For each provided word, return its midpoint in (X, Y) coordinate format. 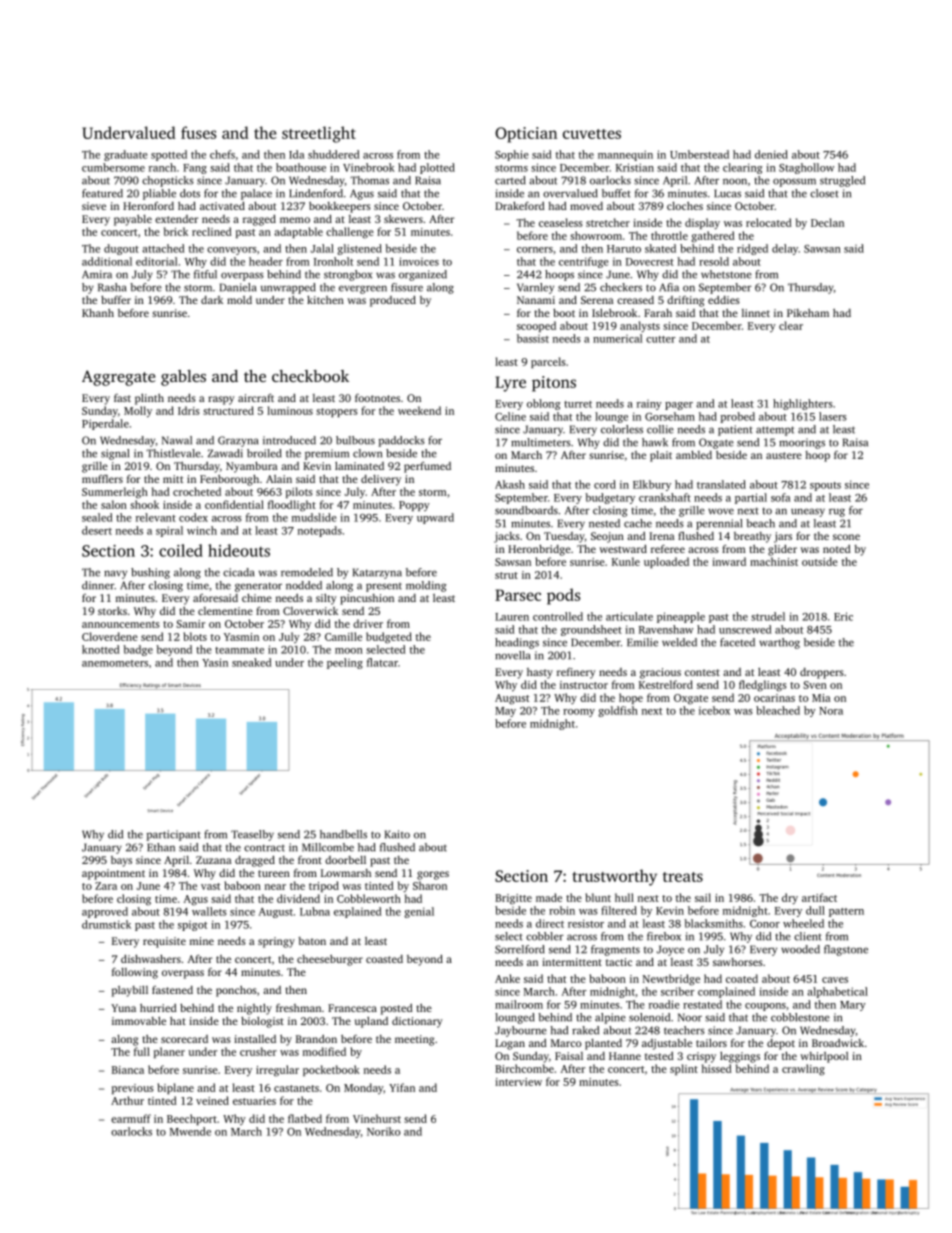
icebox (714, 710)
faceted (737, 642)
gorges (433, 875)
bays (121, 861)
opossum (794, 182)
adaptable (298, 232)
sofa (780, 497)
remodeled (307, 572)
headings (517, 643)
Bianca (128, 1070)
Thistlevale (173, 453)
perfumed (427, 467)
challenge (350, 233)
